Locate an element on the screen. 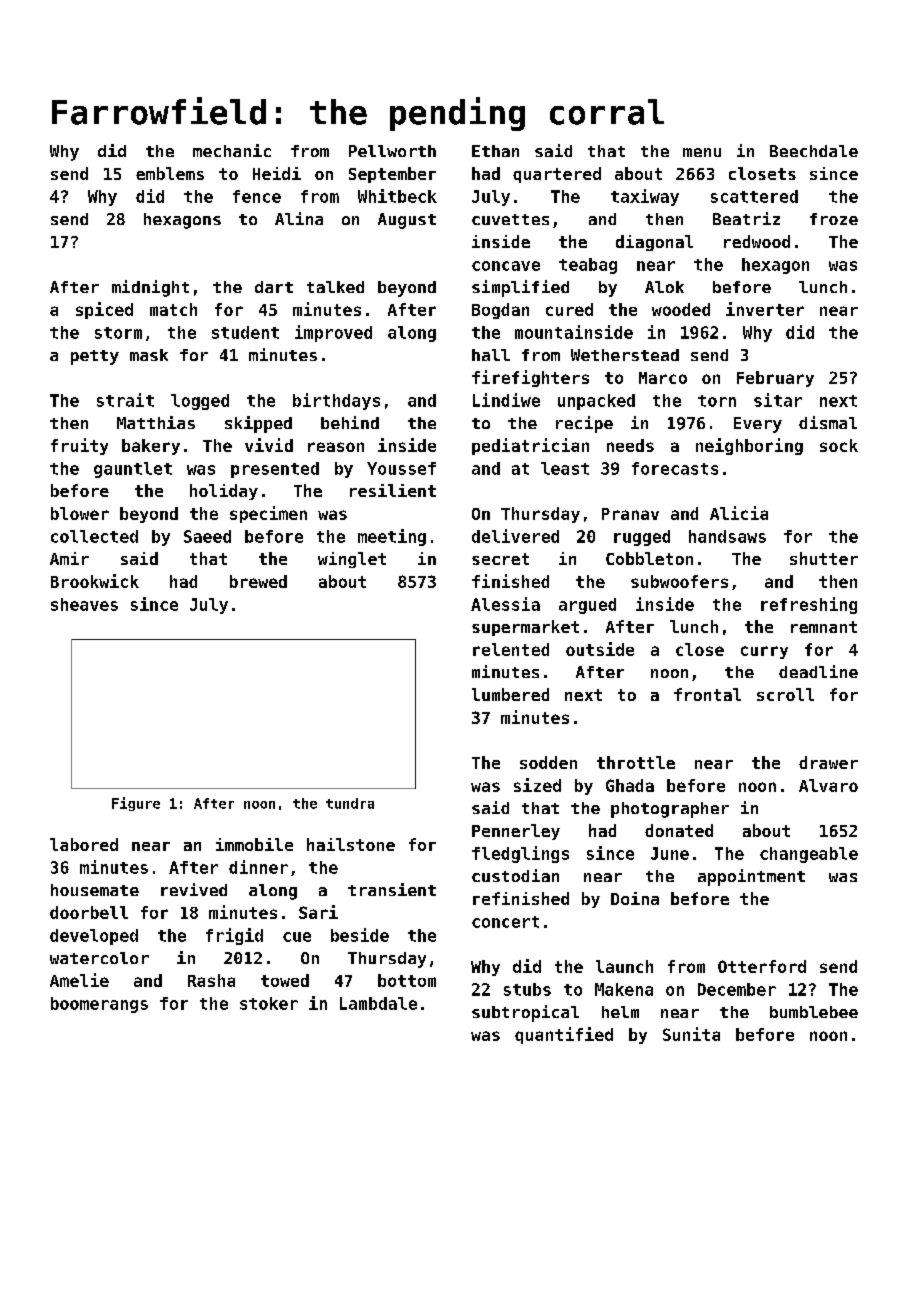 The height and width of the screenshot is (1316, 908). relented is located at coordinates (511, 649).
